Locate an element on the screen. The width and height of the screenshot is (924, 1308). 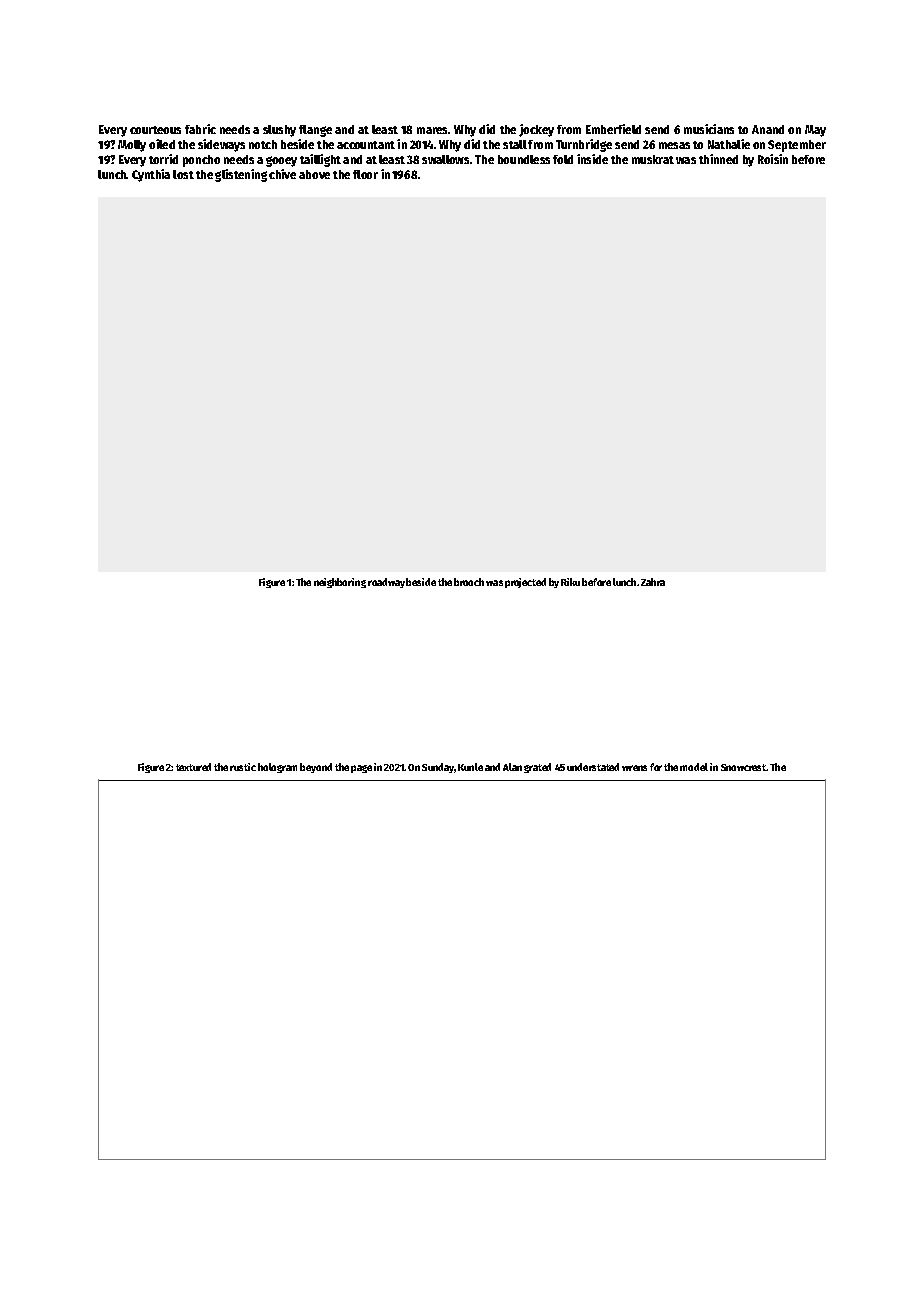
May is located at coordinates (815, 131).
